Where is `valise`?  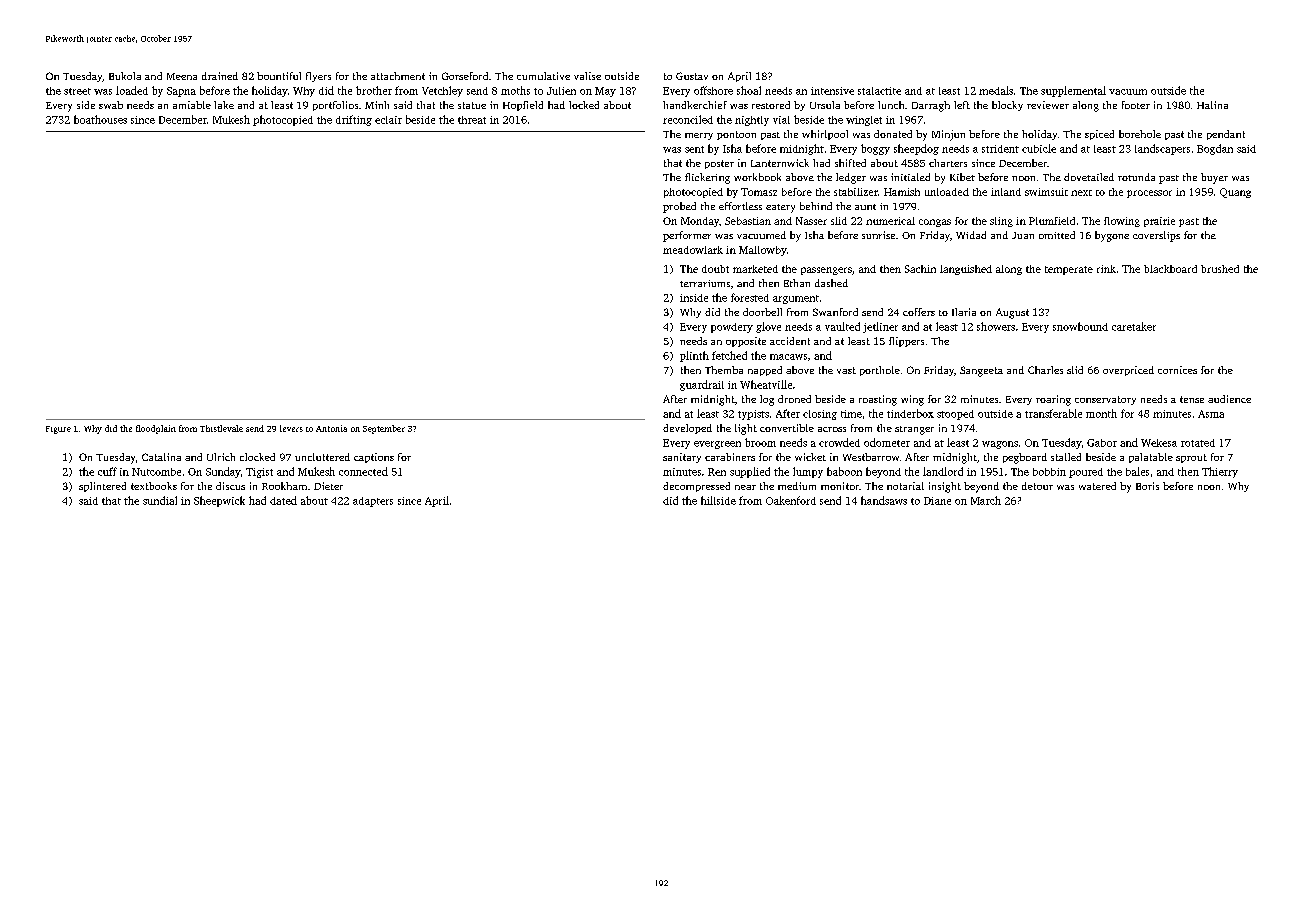 valise is located at coordinates (587, 76).
